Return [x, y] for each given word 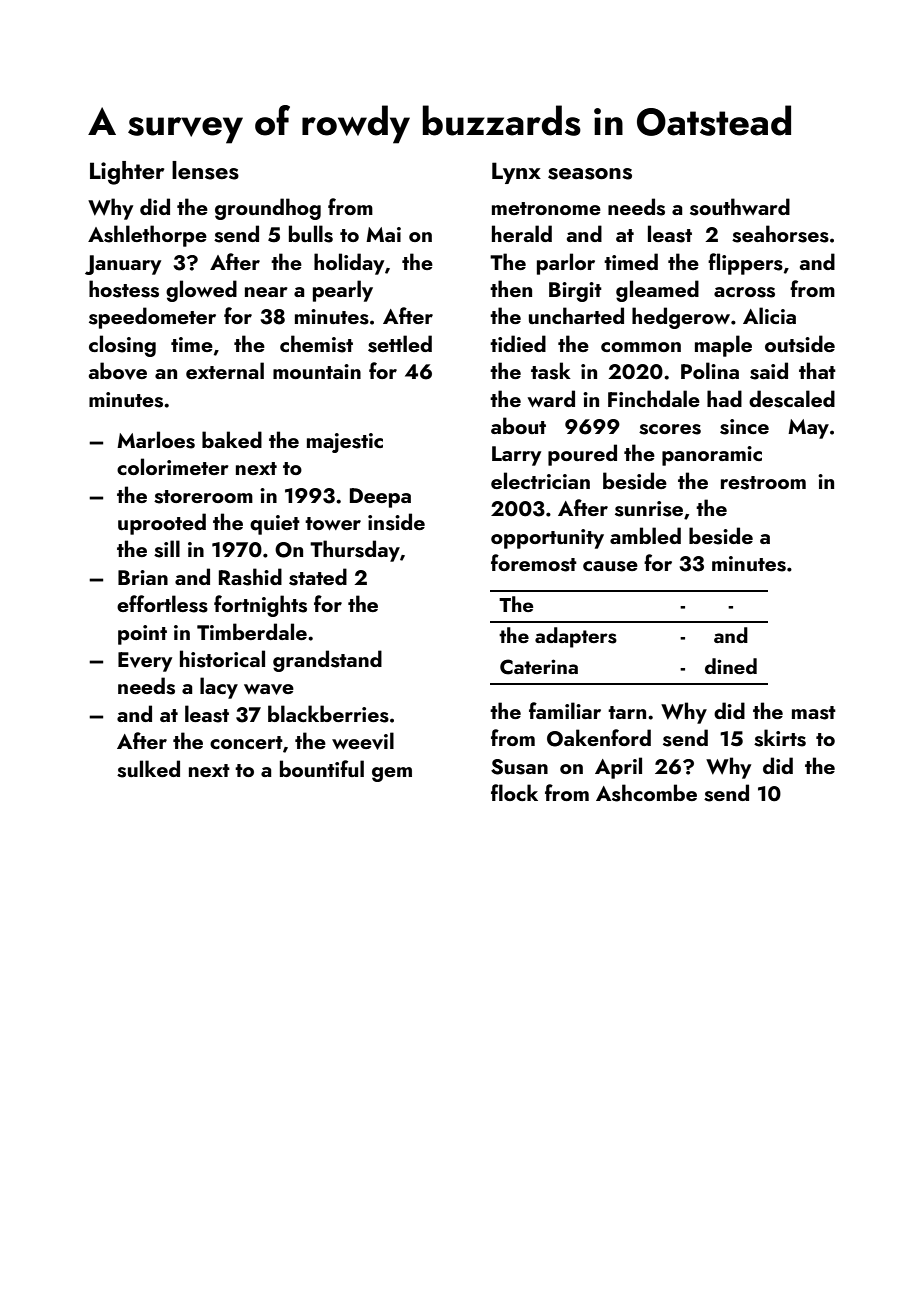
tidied [518, 343]
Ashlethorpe [147, 236]
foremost [534, 563]
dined [731, 666]
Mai [383, 234]
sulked [148, 769]
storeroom [203, 497]
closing [122, 346]
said [769, 371]
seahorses [780, 234]
